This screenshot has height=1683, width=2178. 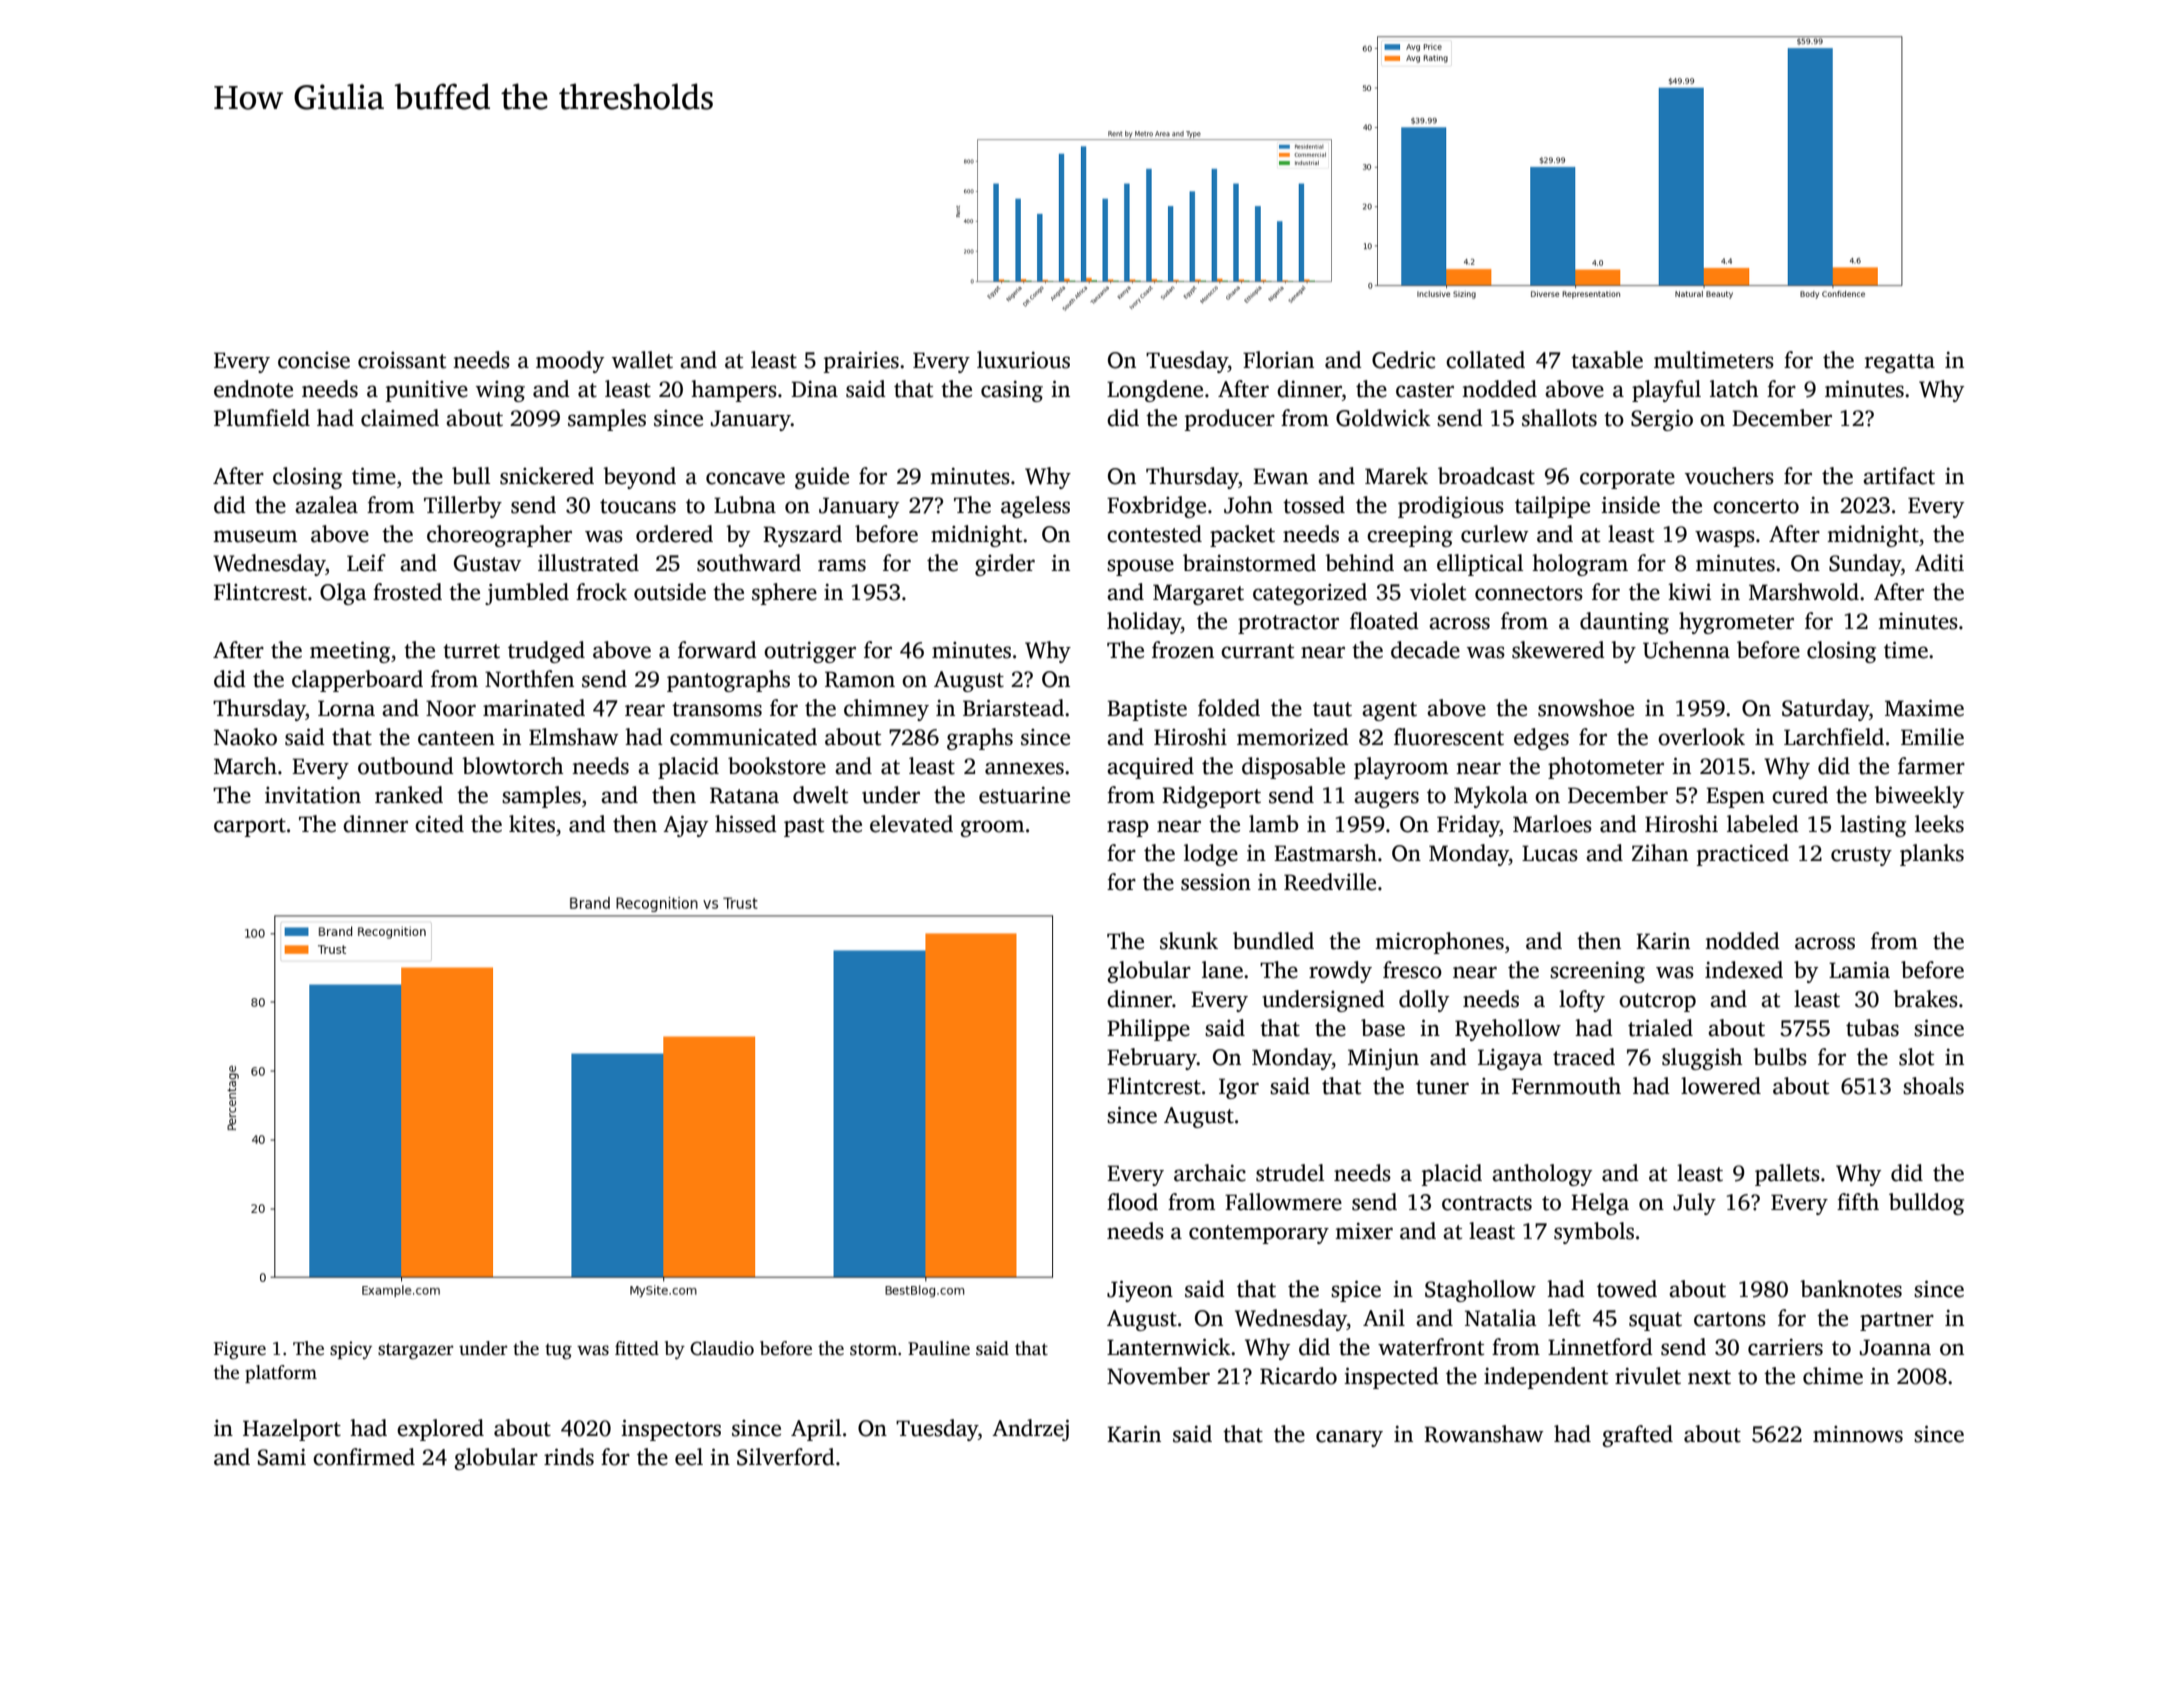 I want to click on skunk, so click(x=1189, y=941).
